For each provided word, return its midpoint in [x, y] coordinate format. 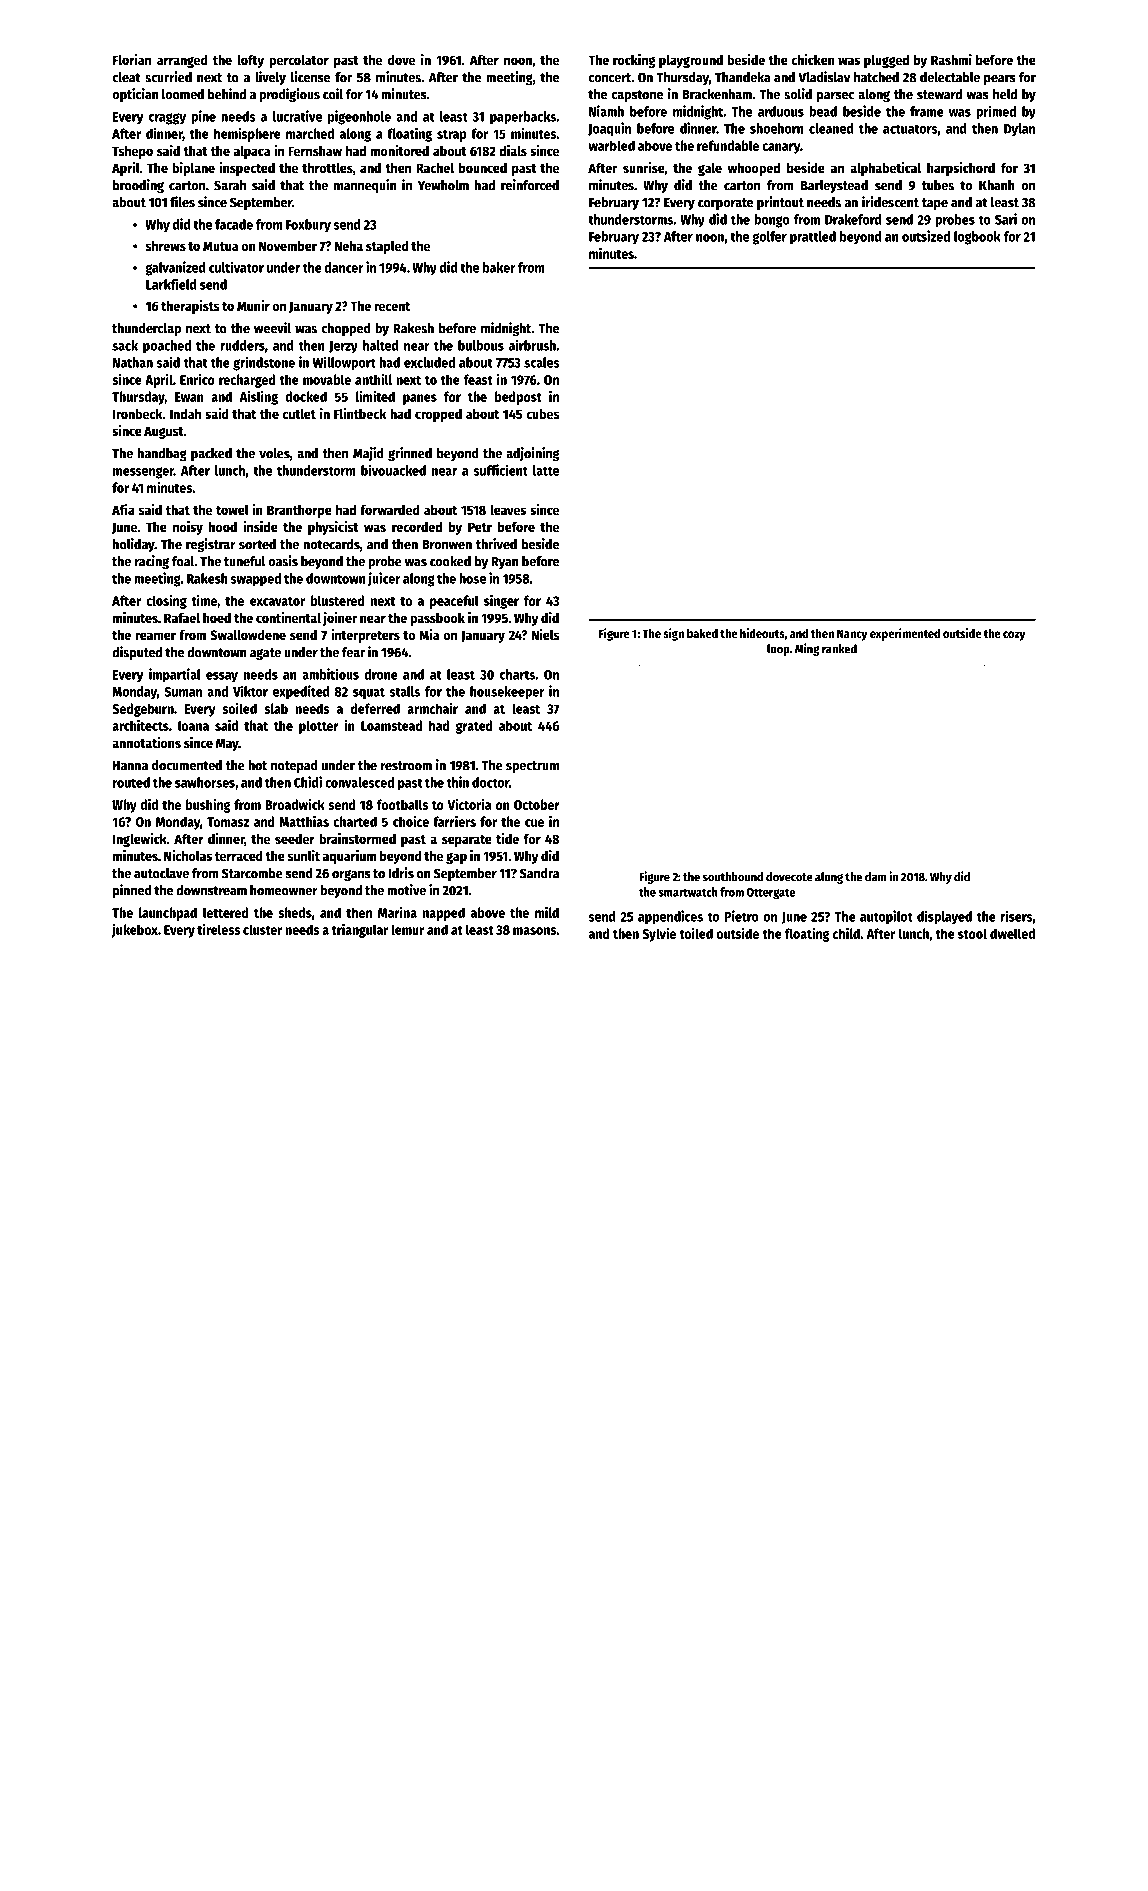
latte [546, 470]
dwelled [1012, 933]
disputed [137, 653]
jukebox [134, 931]
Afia [123, 509]
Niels [545, 634]
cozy [1014, 636]
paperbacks [523, 118]
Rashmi [951, 59]
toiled [696, 933]
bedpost [518, 398]
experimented [905, 634]
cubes [542, 413]
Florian [132, 59]
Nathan [133, 362]
